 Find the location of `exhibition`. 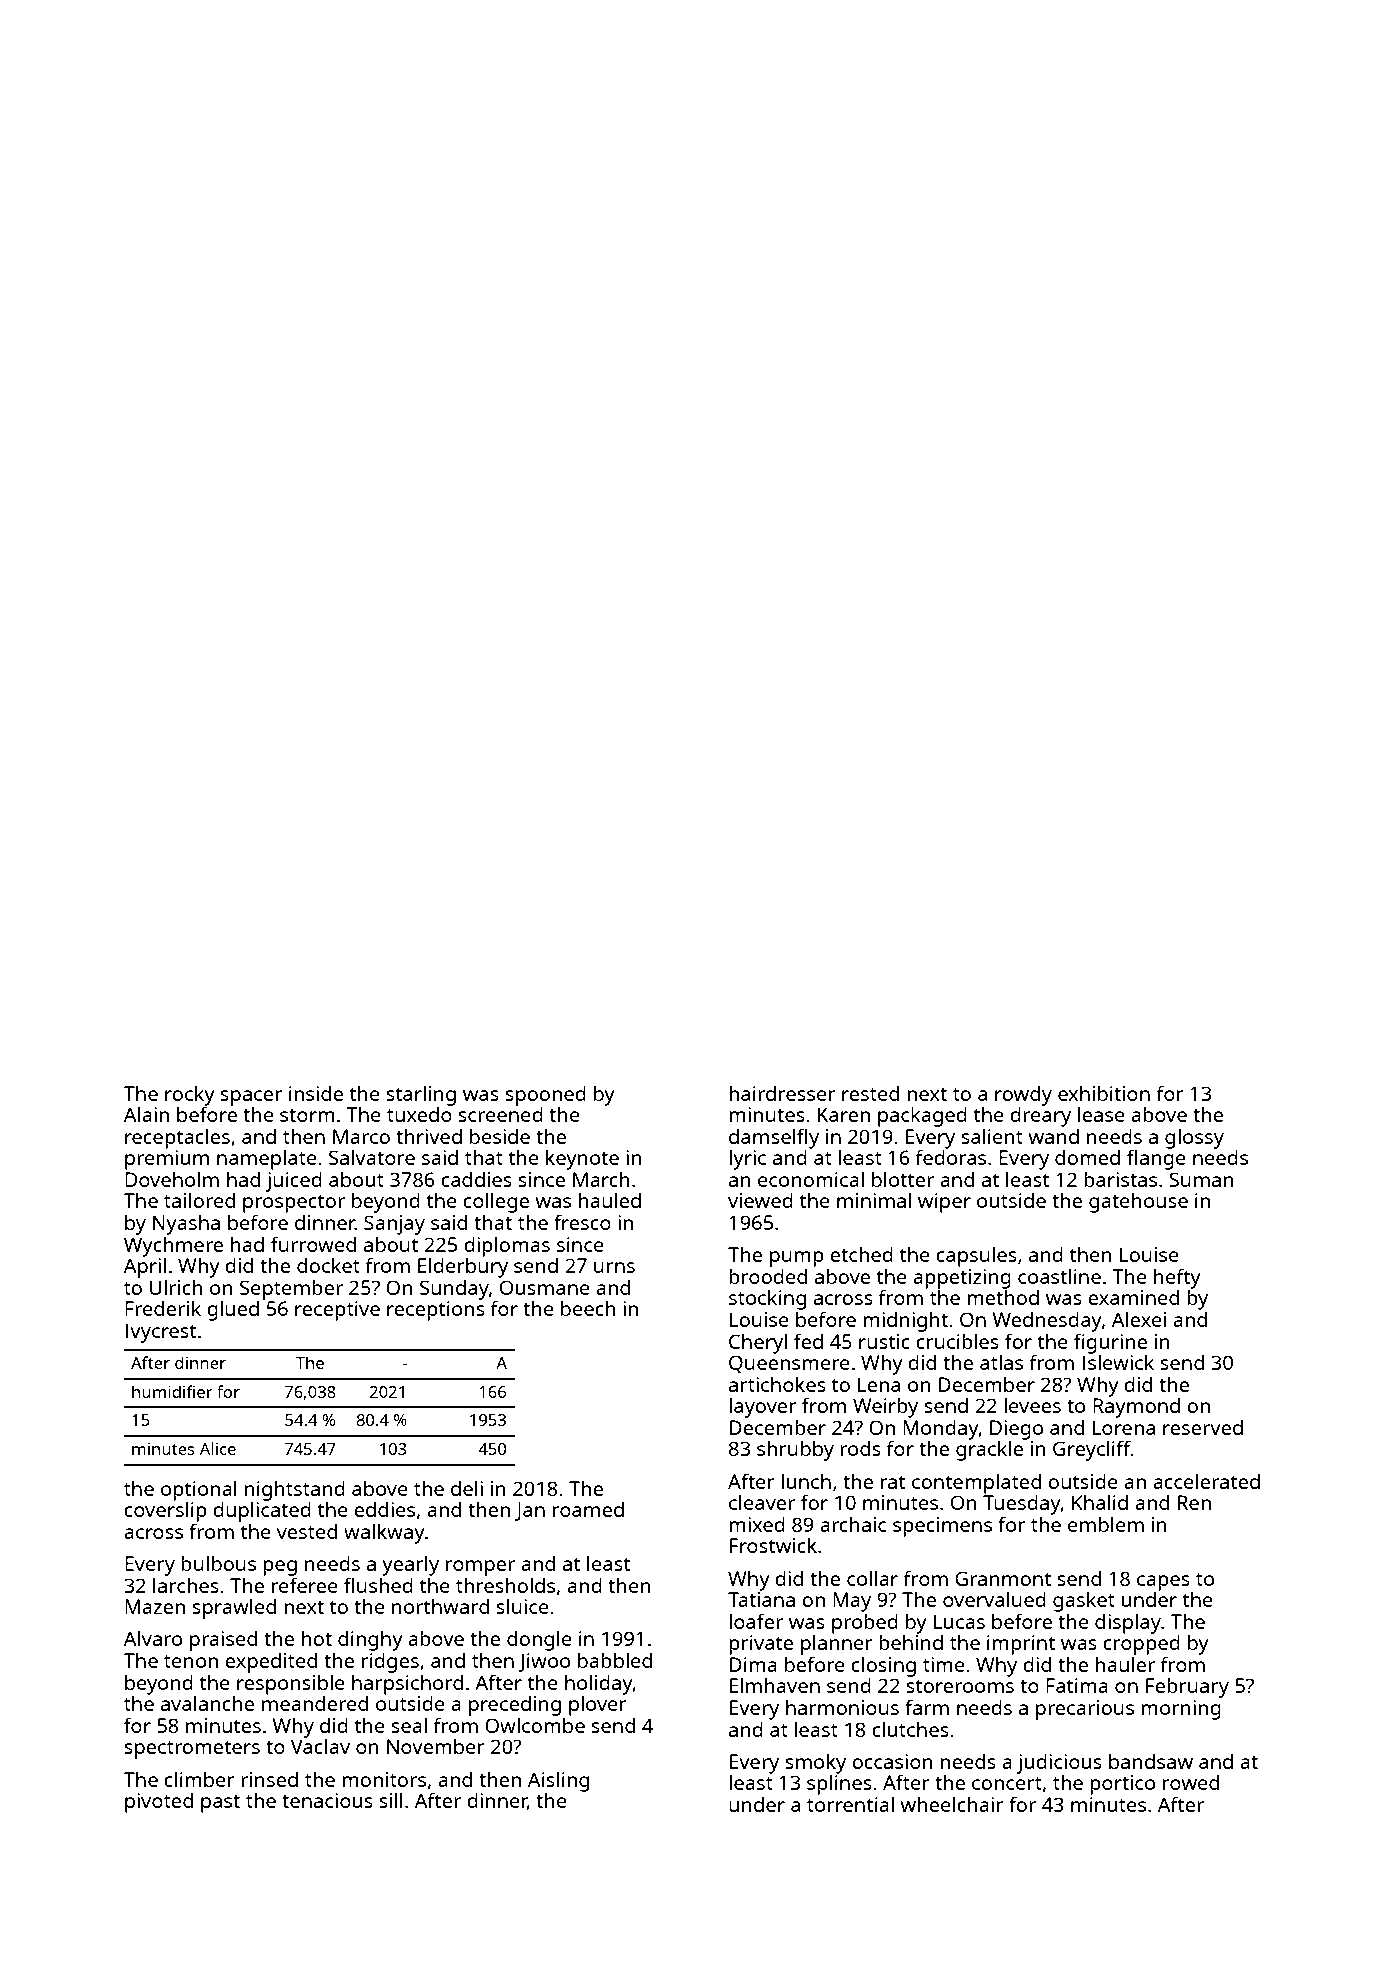

exhibition is located at coordinates (1104, 1093).
